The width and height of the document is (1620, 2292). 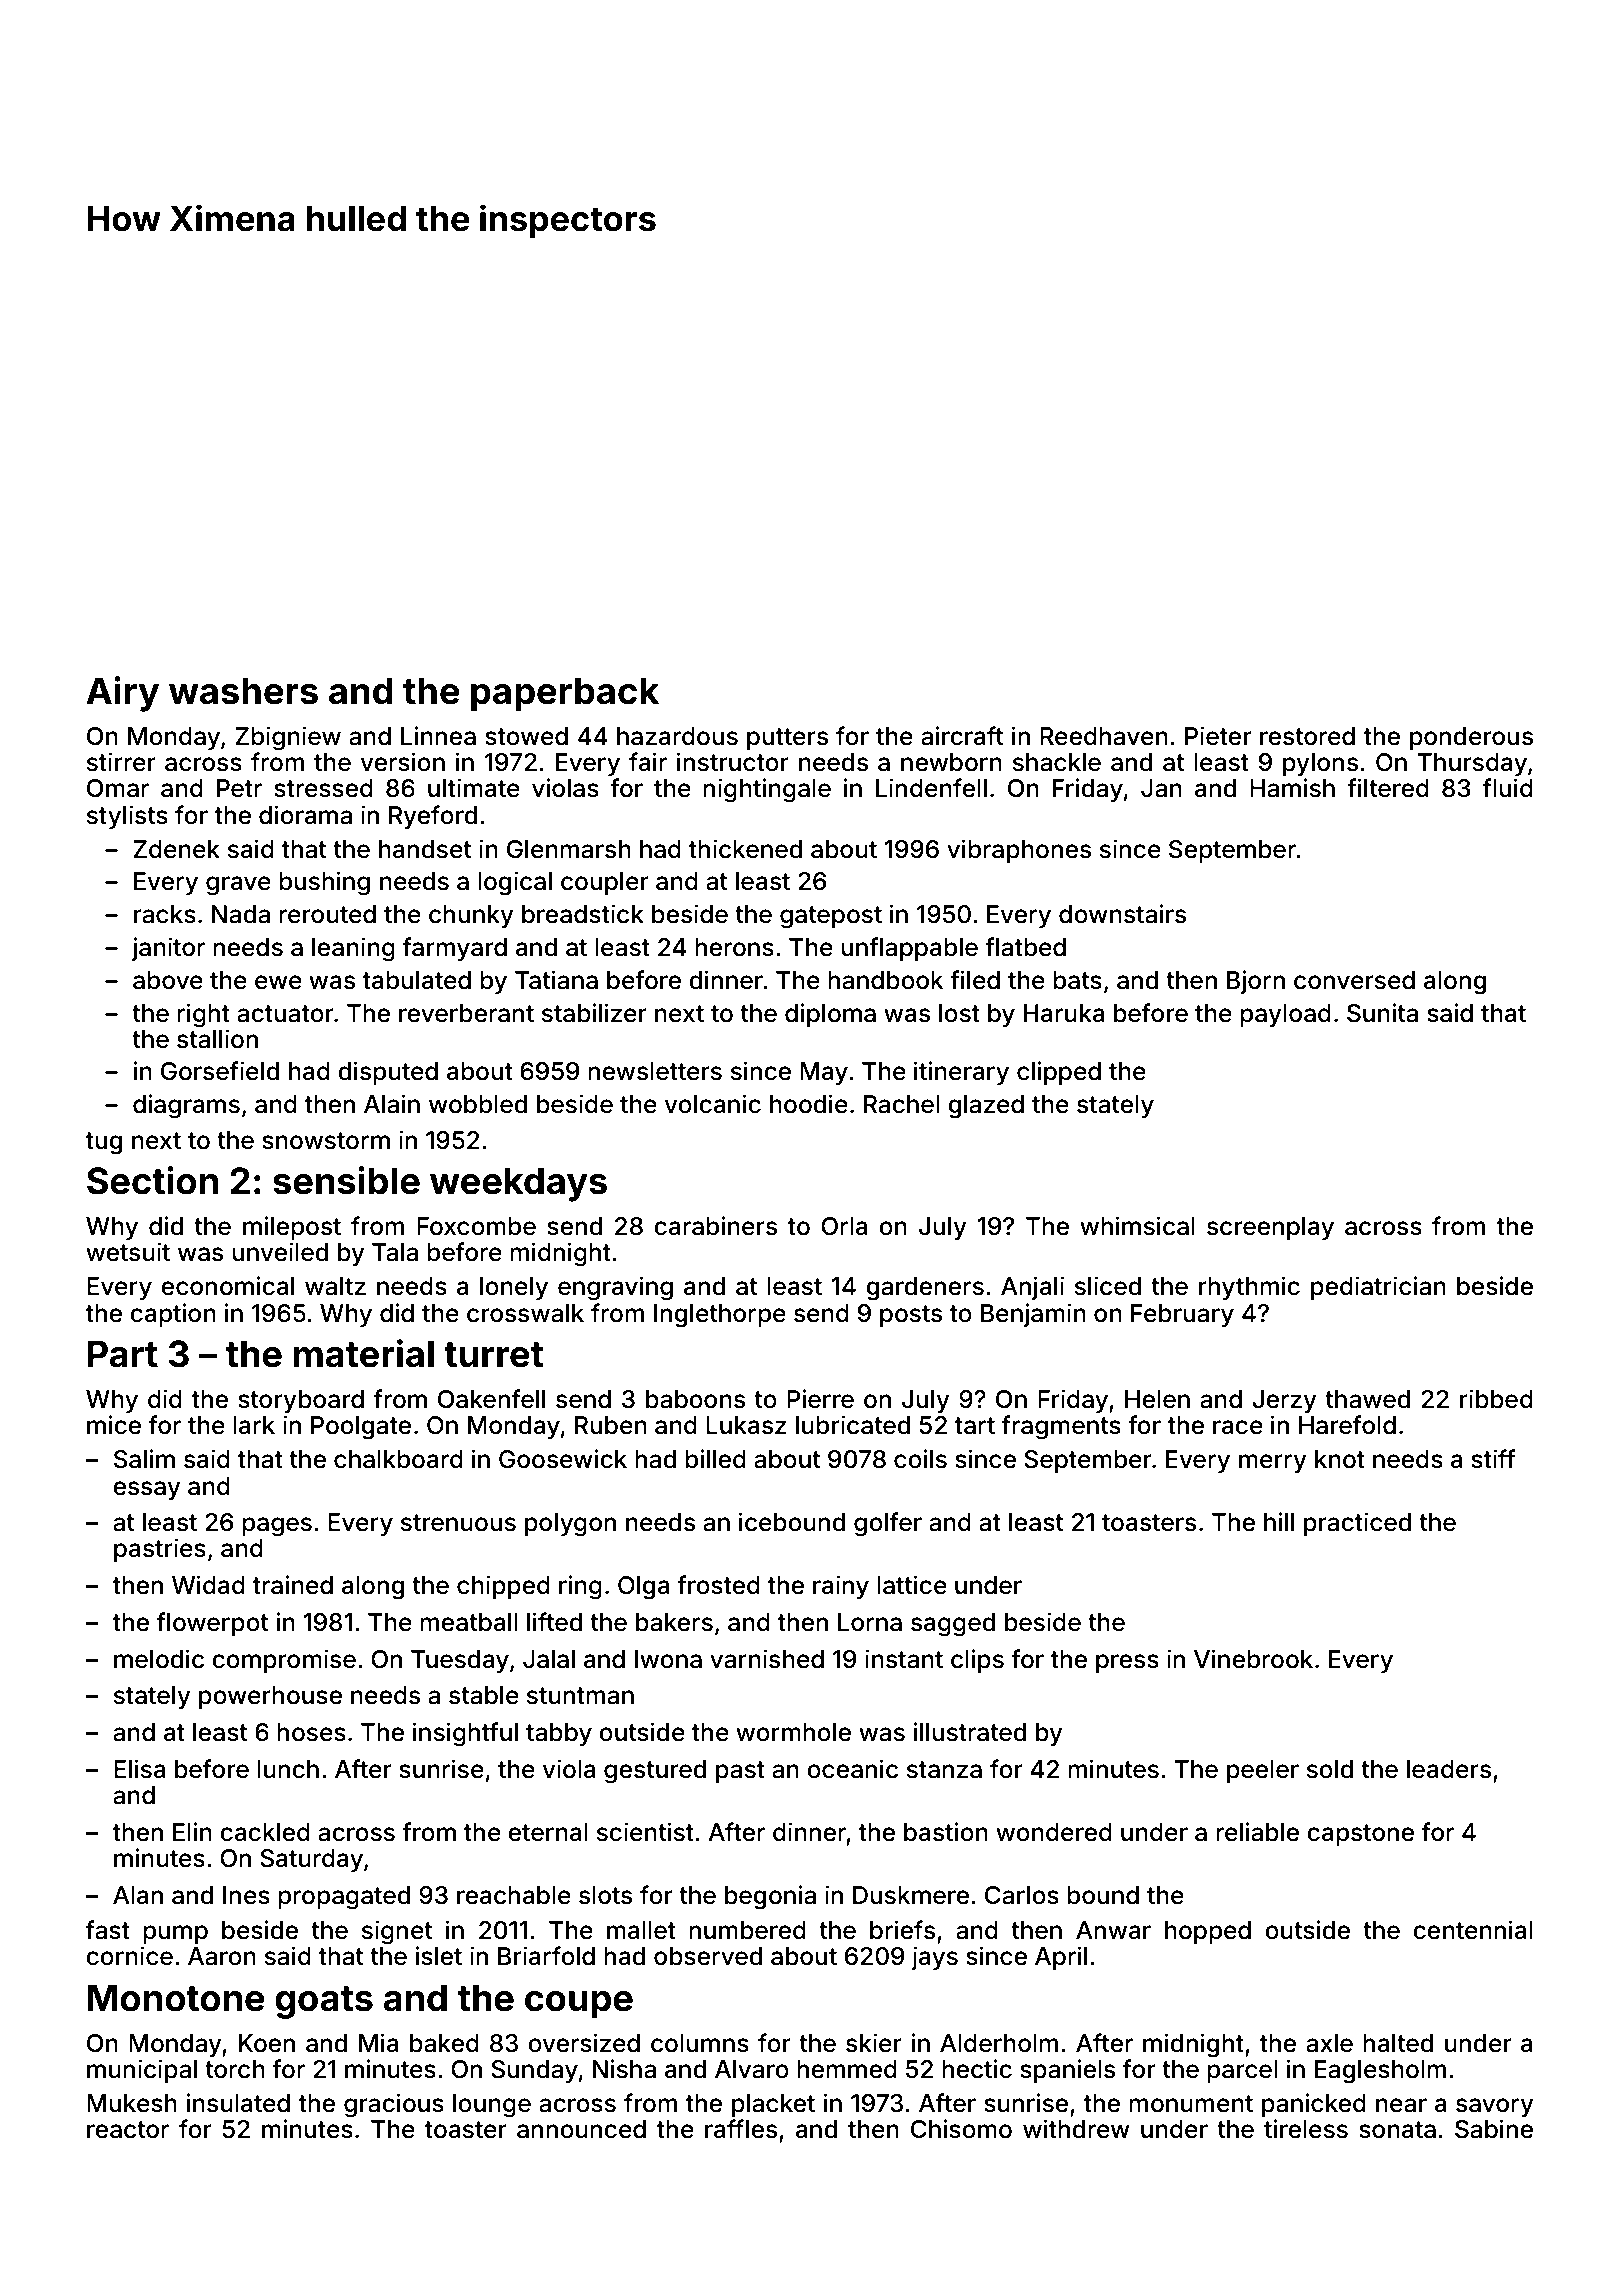 What do you see at coordinates (128, 1252) in the document?
I see `wetsuit` at bounding box center [128, 1252].
